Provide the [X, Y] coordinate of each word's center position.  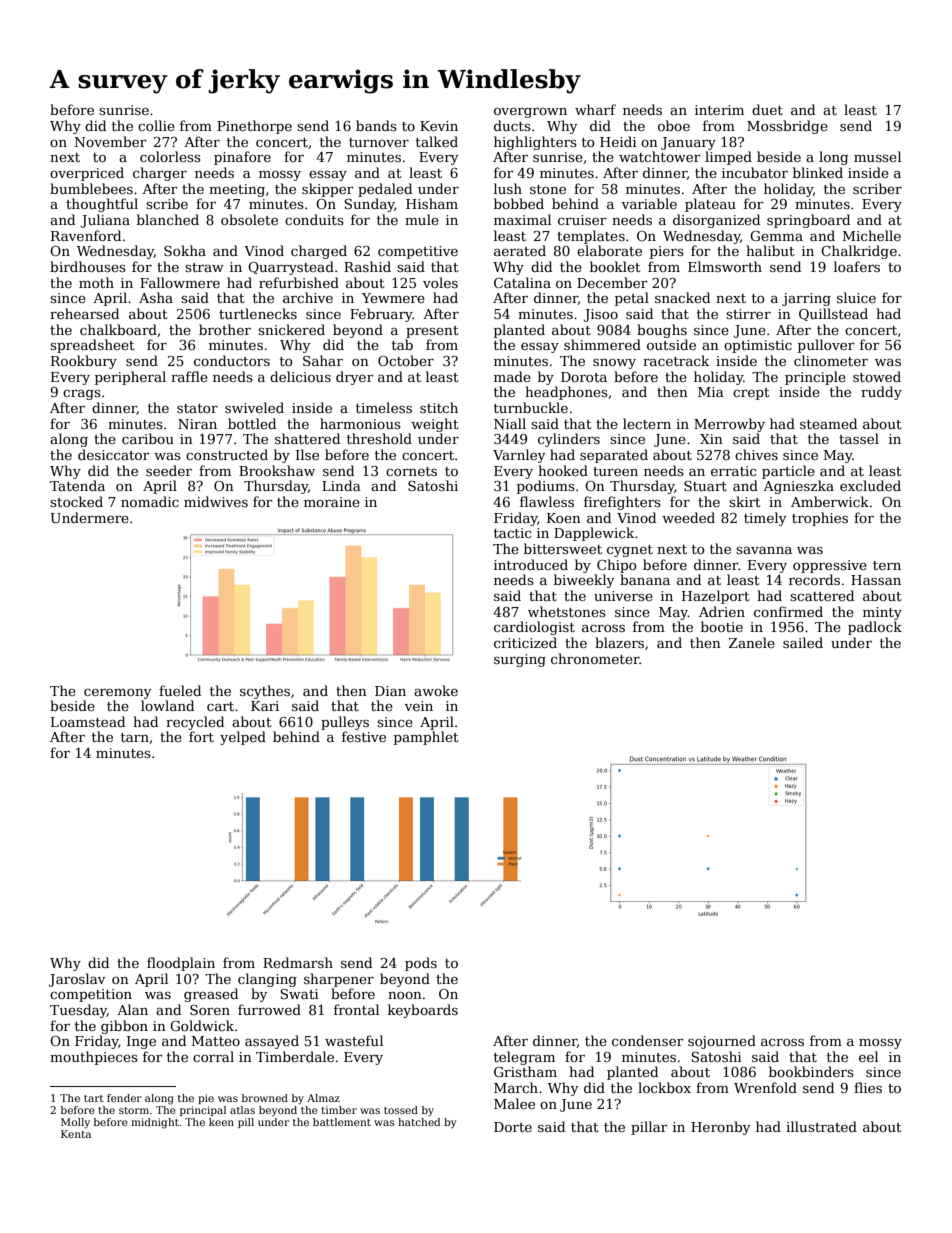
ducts [512, 125]
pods [421, 964]
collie [156, 125]
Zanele [752, 642]
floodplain [181, 964]
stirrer [748, 314]
